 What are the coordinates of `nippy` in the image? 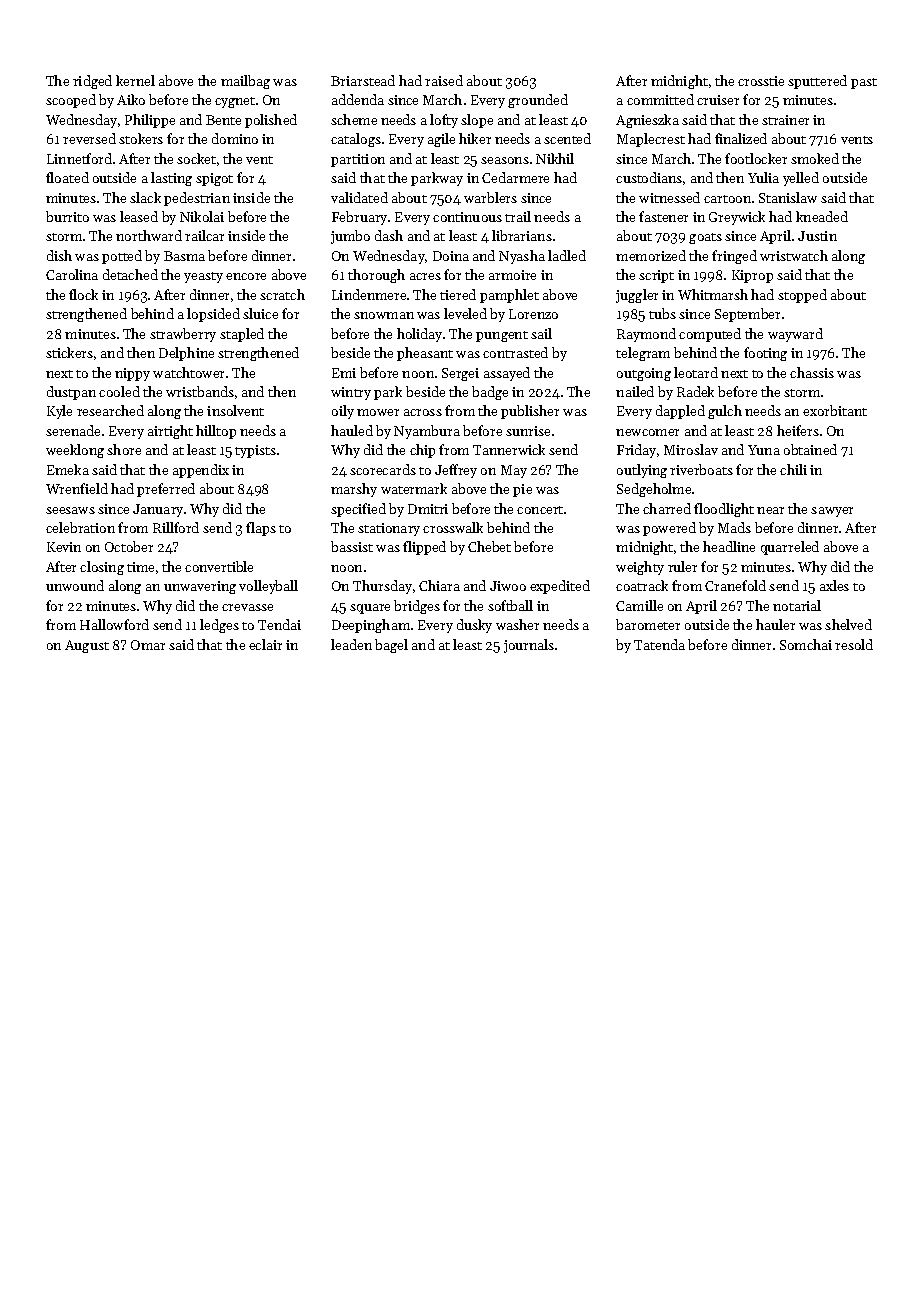 It's located at (132, 374).
